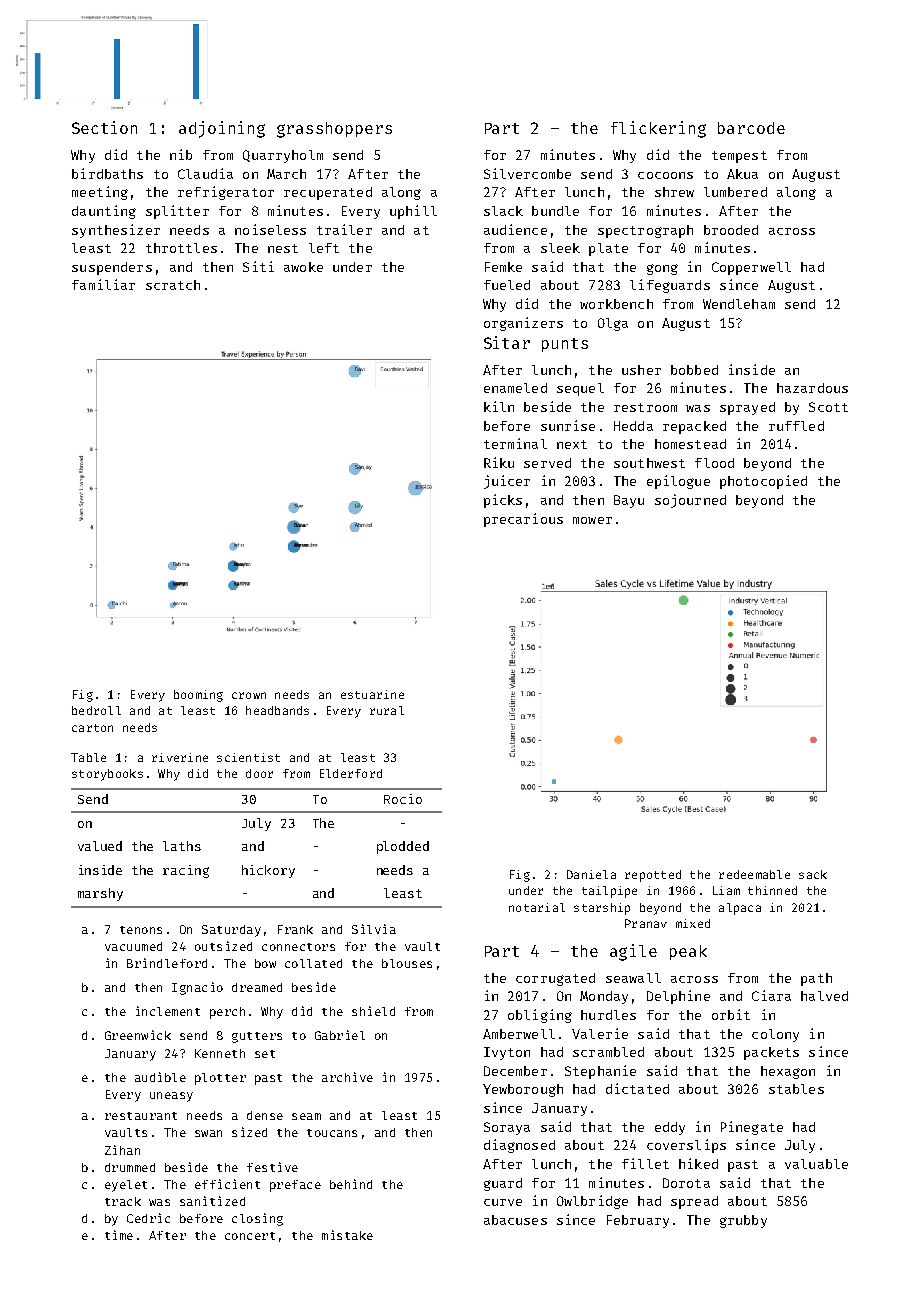  I want to click on flickering, so click(658, 129).
